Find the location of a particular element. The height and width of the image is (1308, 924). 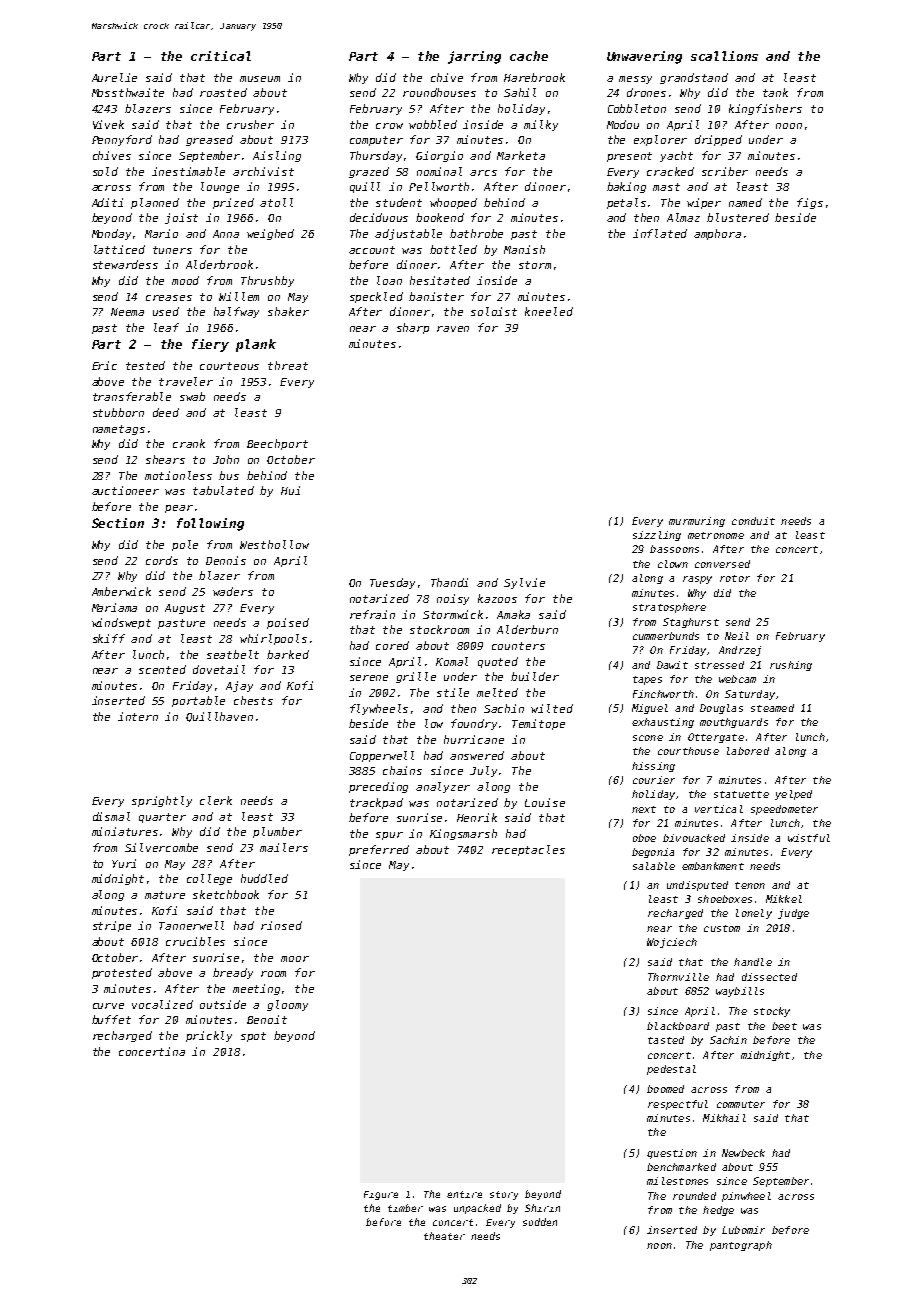

fiery is located at coordinates (210, 345).
